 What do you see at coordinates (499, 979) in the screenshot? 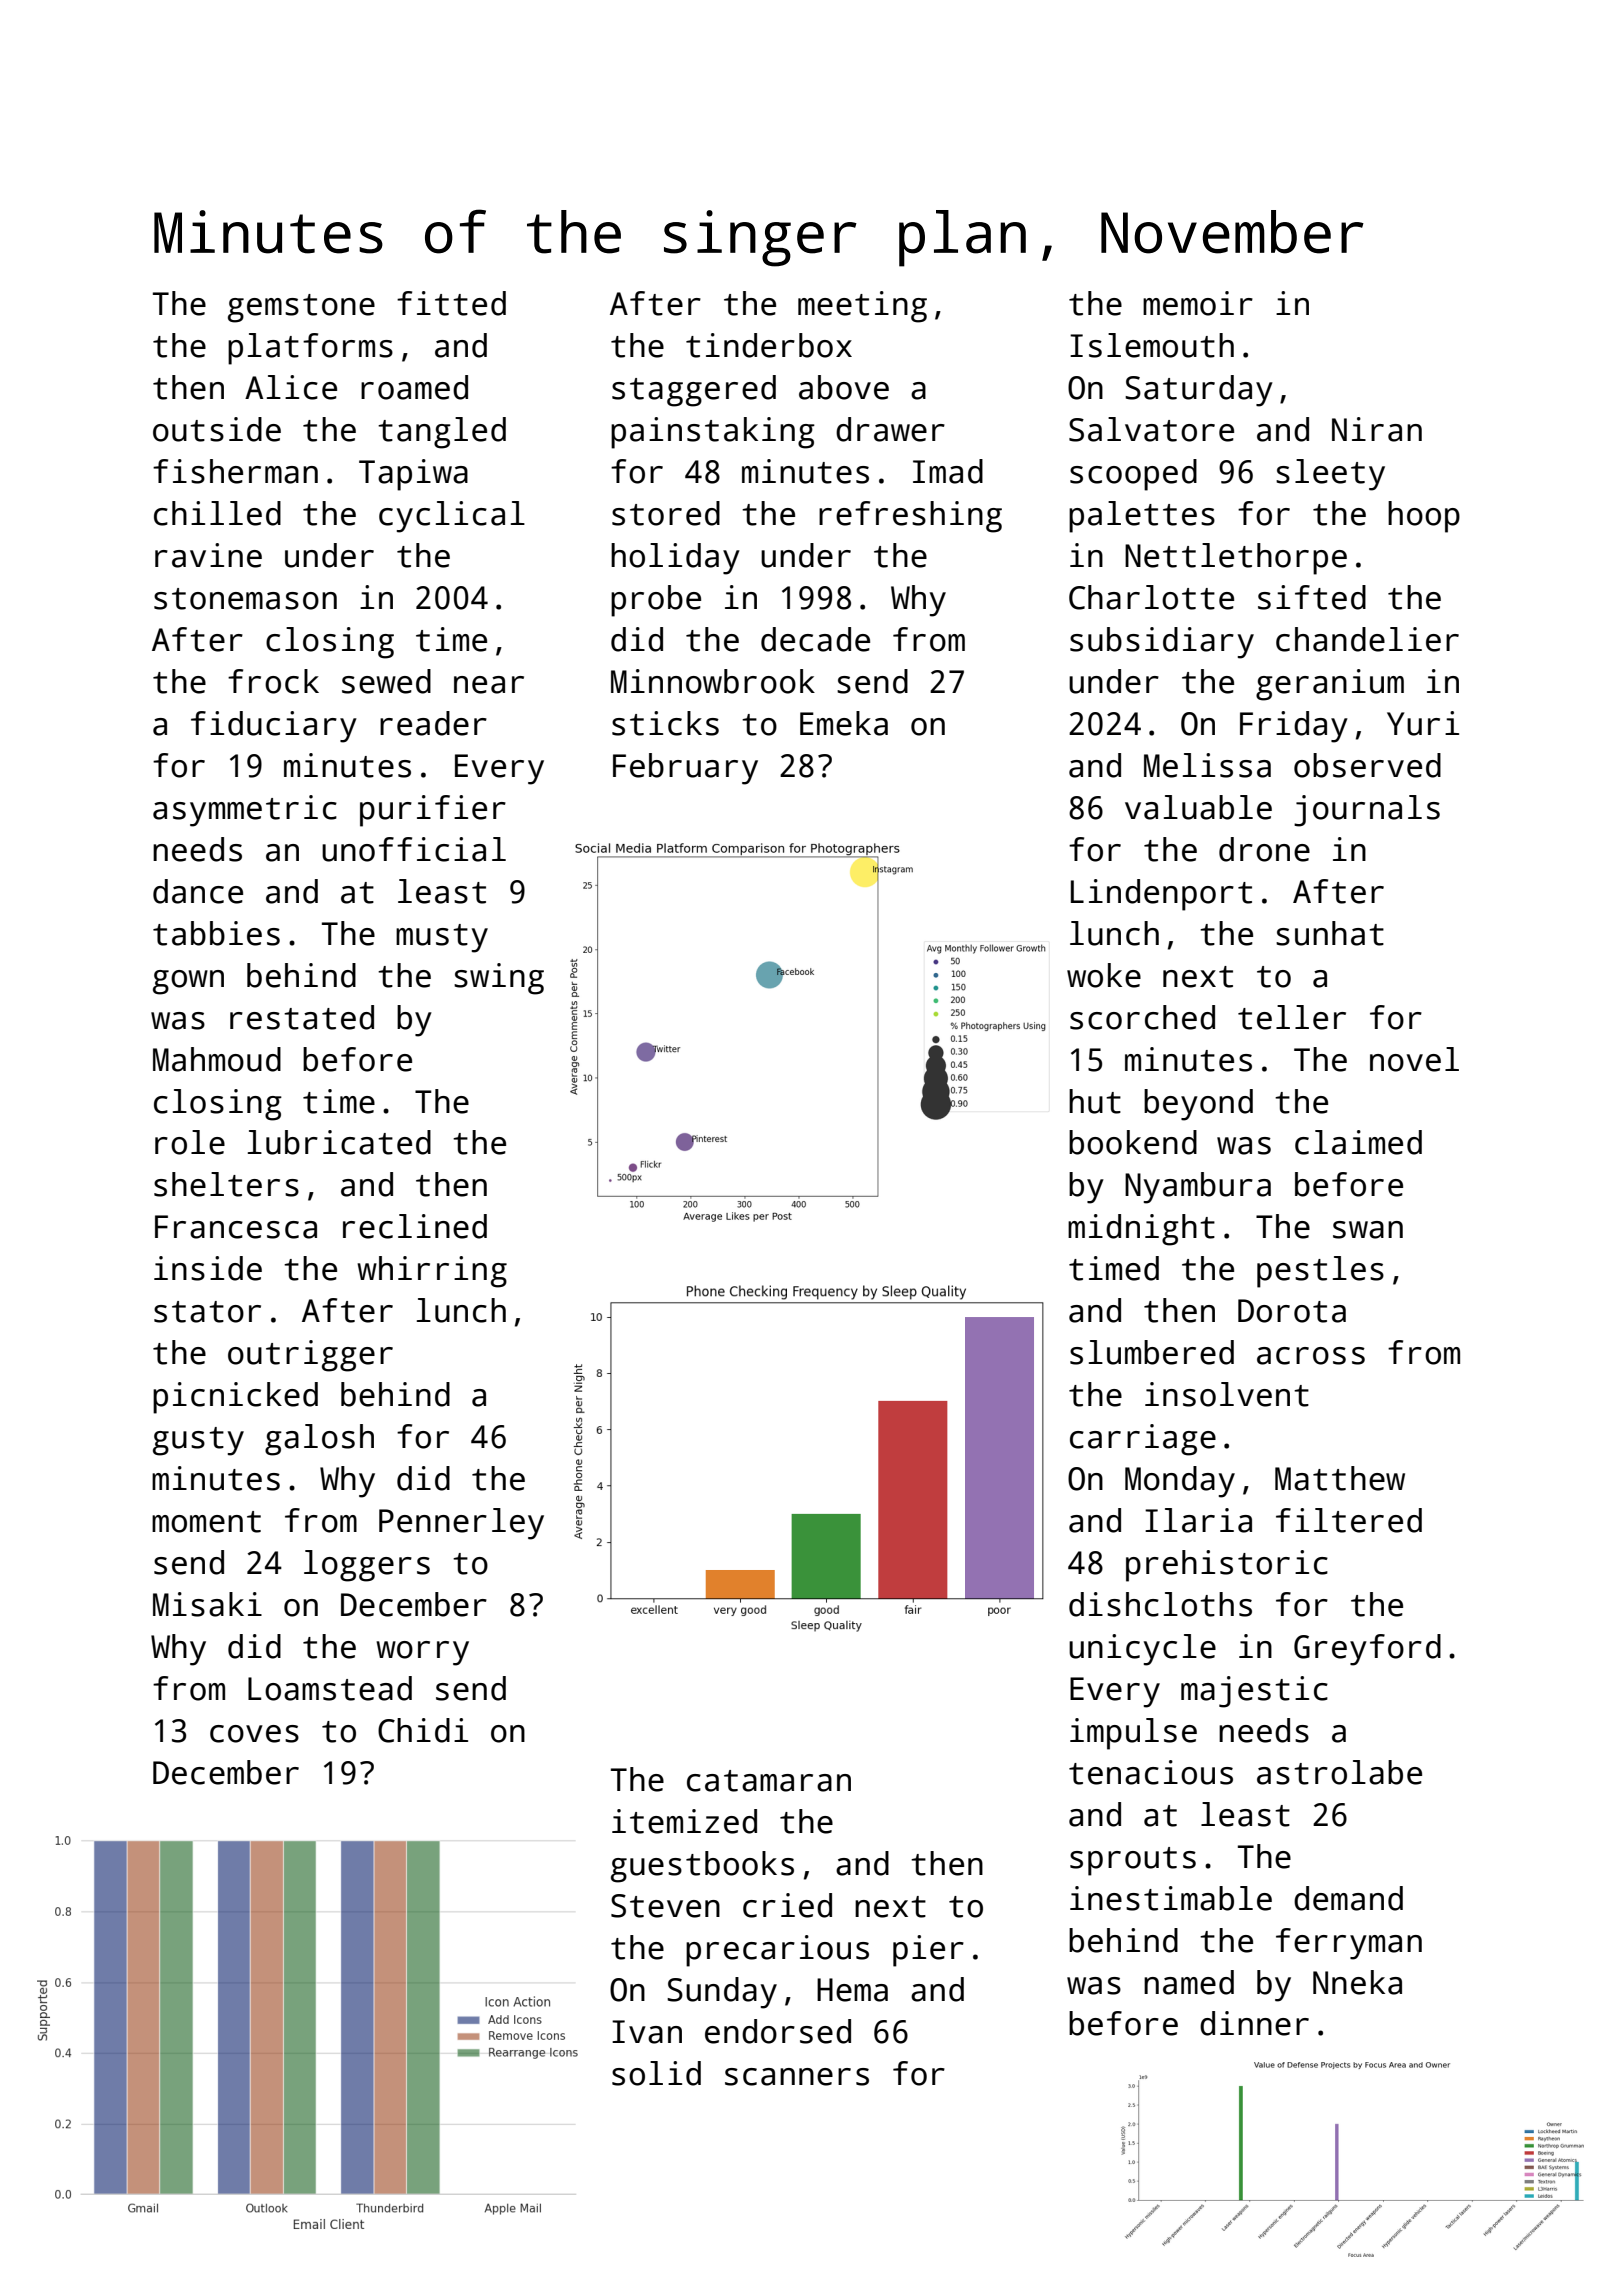
I see `swing` at bounding box center [499, 979].
